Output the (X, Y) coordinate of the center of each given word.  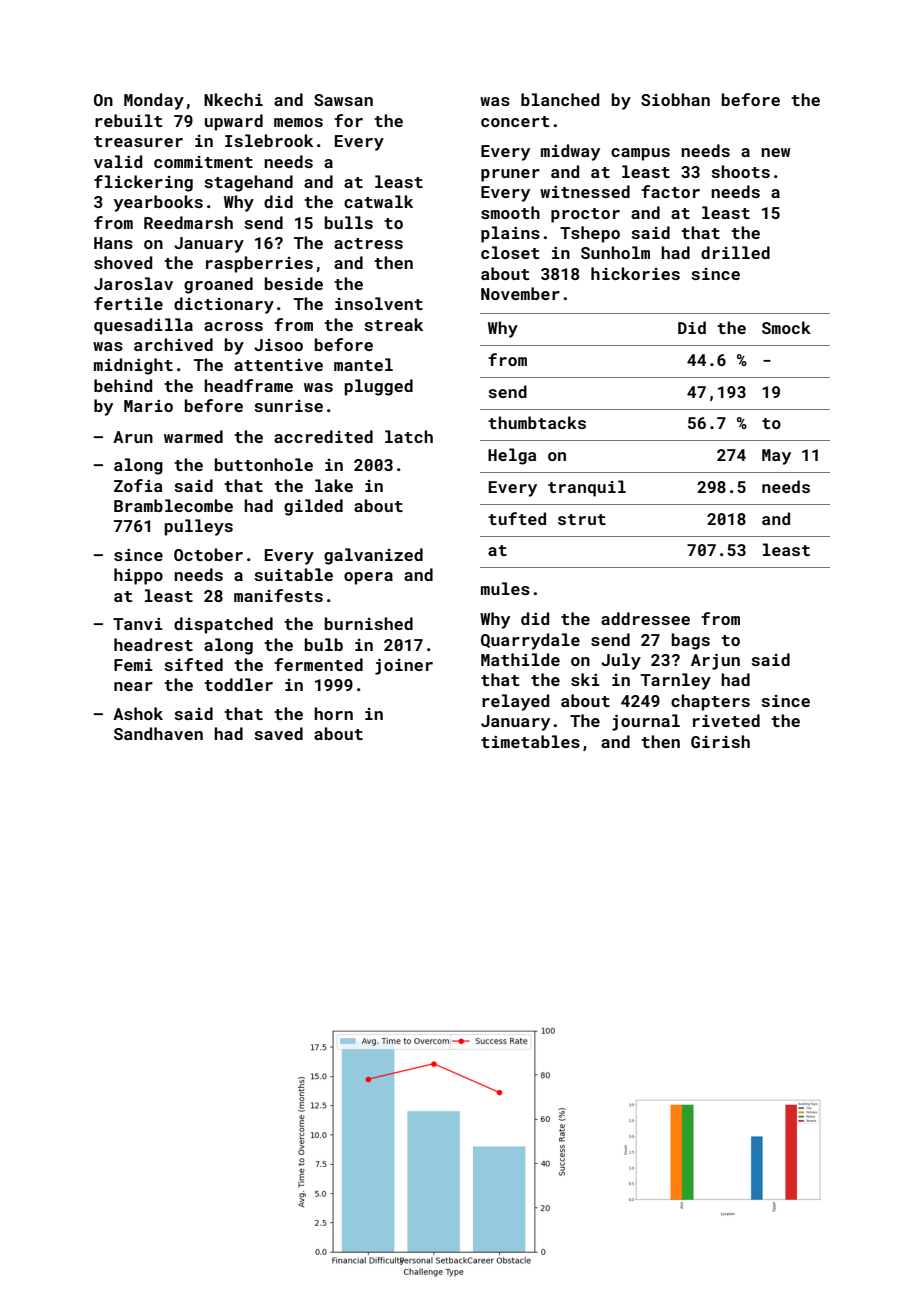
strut (582, 519)
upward (234, 122)
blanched (560, 99)
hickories (635, 273)
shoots (740, 171)
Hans (113, 243)
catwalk (378, 201)
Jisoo (278, 345)
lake (334, 485)
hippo (138, 576)
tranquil (587, 488)
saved (278, 733)
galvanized (373, 556)
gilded (313, 507)
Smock (786, 327)
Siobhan (675, 99)
